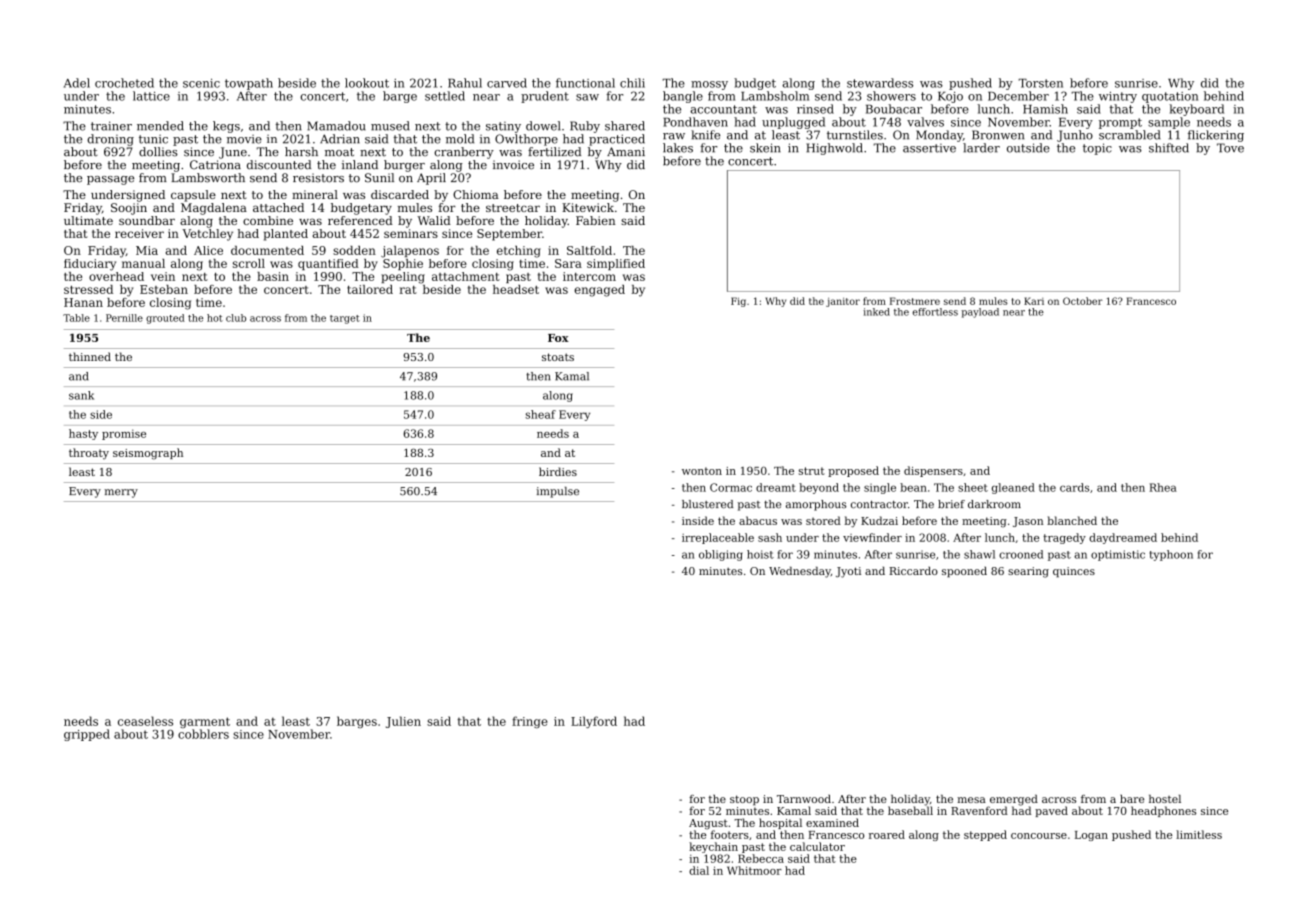 The image size is (1308, 924). What do you see at coordinates (121, 493) in the screenshot?
I see `merry` at bounding box center [121, 493].
